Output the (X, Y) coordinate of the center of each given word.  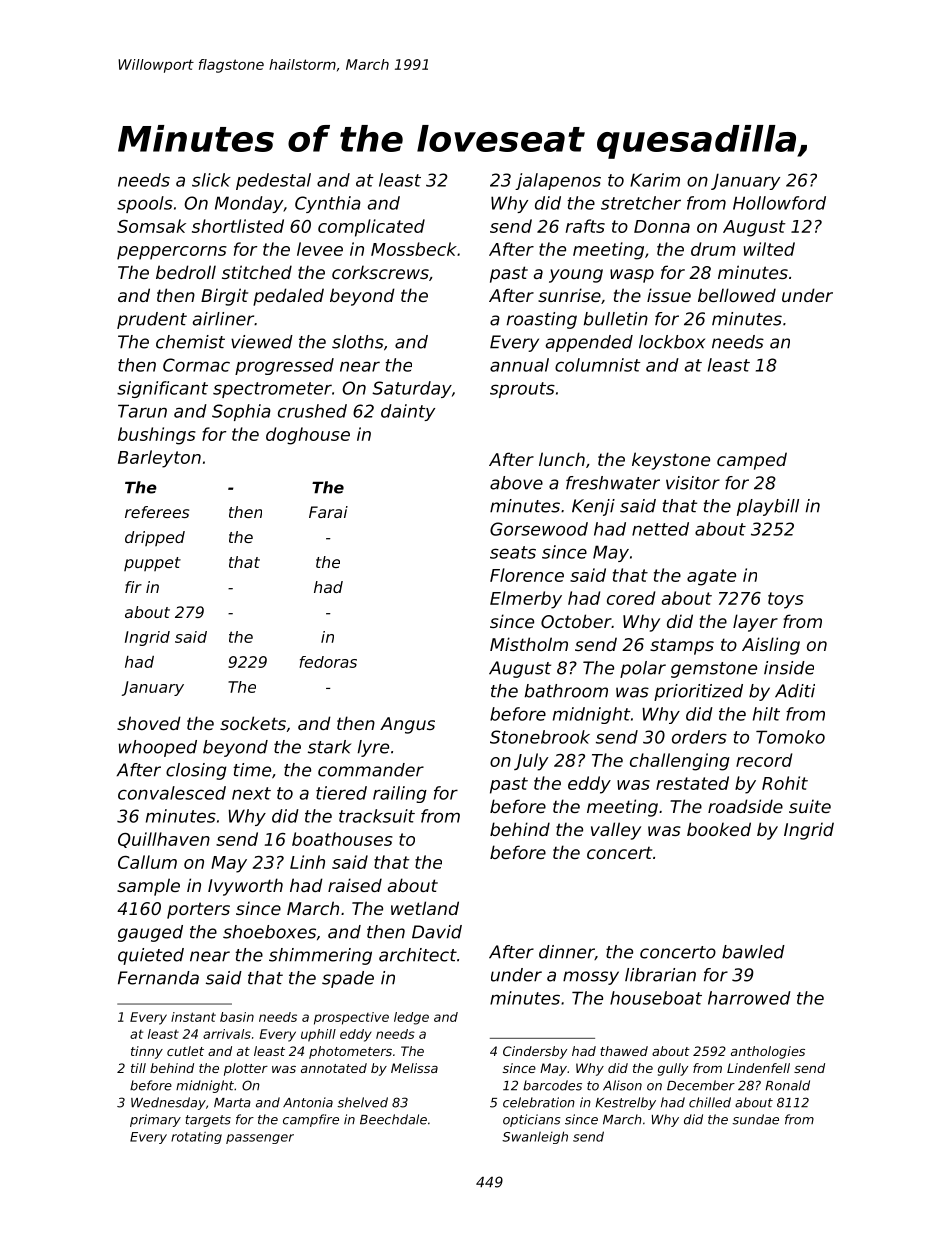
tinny (147, 1052)
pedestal (273, 181)
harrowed (749, 998)
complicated (371, 228)
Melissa (414, 1068)
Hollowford (779, 203)
